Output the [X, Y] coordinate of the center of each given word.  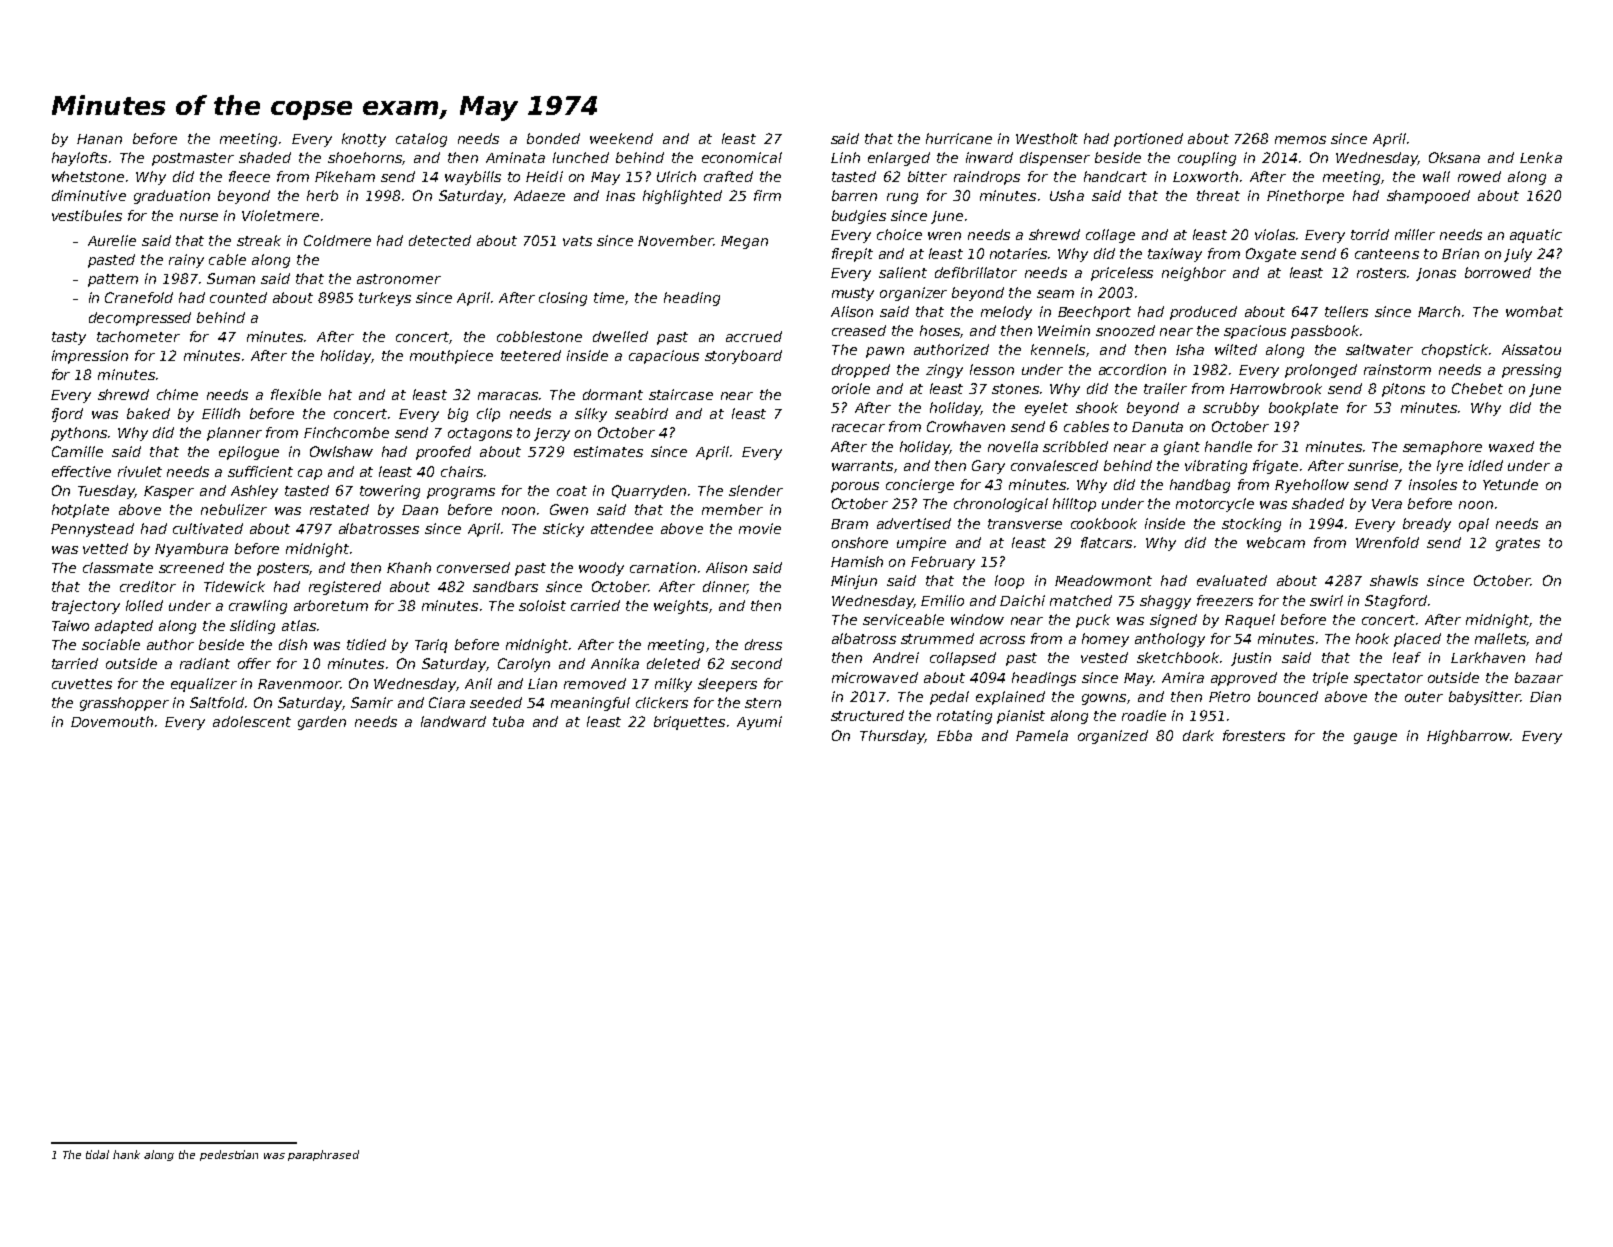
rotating [964, 717]
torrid [1370, 234]
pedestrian [229, 1155]
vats [577, 241]
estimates [608, 451]
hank [126, 1154]
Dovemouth [112, 721]
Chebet [1477, 388]
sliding [252, 627]
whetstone [88, 176]
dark [1198, 735]
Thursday [892, 737]
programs [461, 493]
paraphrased [323, 1155]
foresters [1254, 735]
